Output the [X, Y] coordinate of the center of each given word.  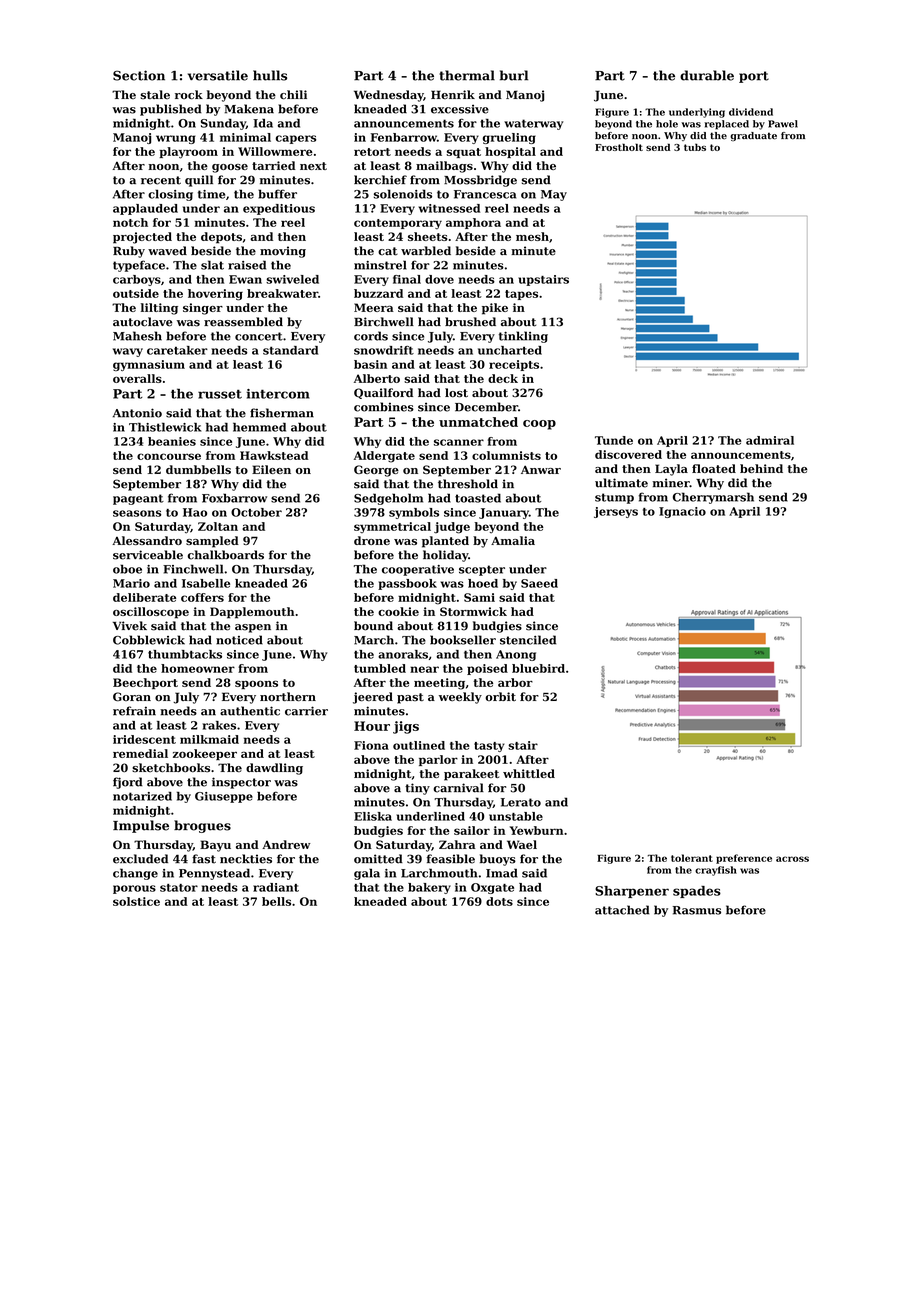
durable [707, 75]
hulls [270, 75]
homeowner [198, 668]
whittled [529, 773]
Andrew [286, 844]
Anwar [541, 469]
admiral [770, 440]
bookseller [463, 640]
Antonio [137, 413]
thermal [467, 75]
